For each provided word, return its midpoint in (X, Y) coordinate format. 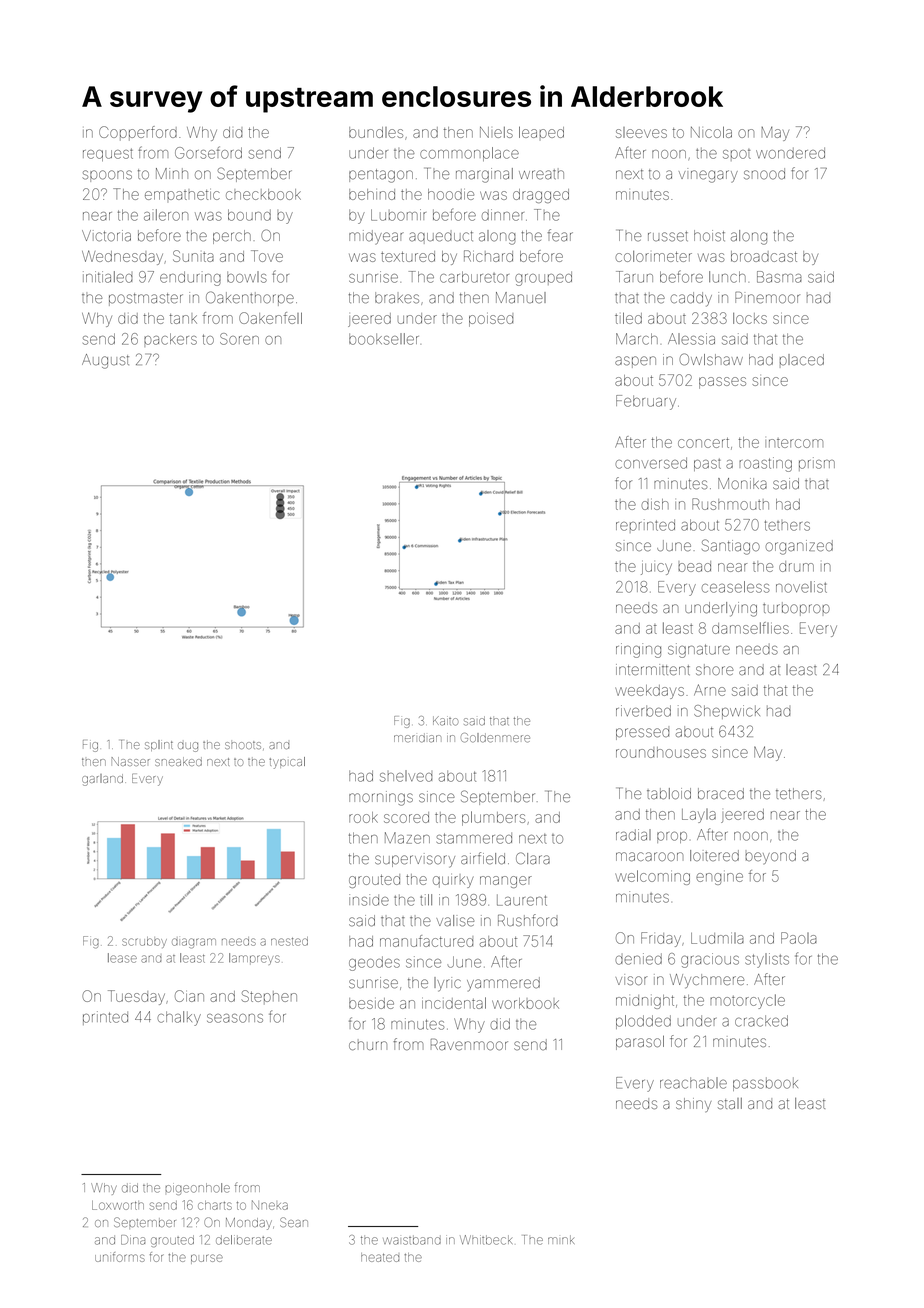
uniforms (120, 1257)
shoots (243, 745)
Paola (799, 938)
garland (102, 780)
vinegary (708, 175)
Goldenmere (495, 738)
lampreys (254, 959)
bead (694, 566)
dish (655, 504)
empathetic (182, 195)
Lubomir (398, 215)
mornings (381, 798)
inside (369, 900)
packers (170, 340)
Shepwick (727, 712)
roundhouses (661, 752)
